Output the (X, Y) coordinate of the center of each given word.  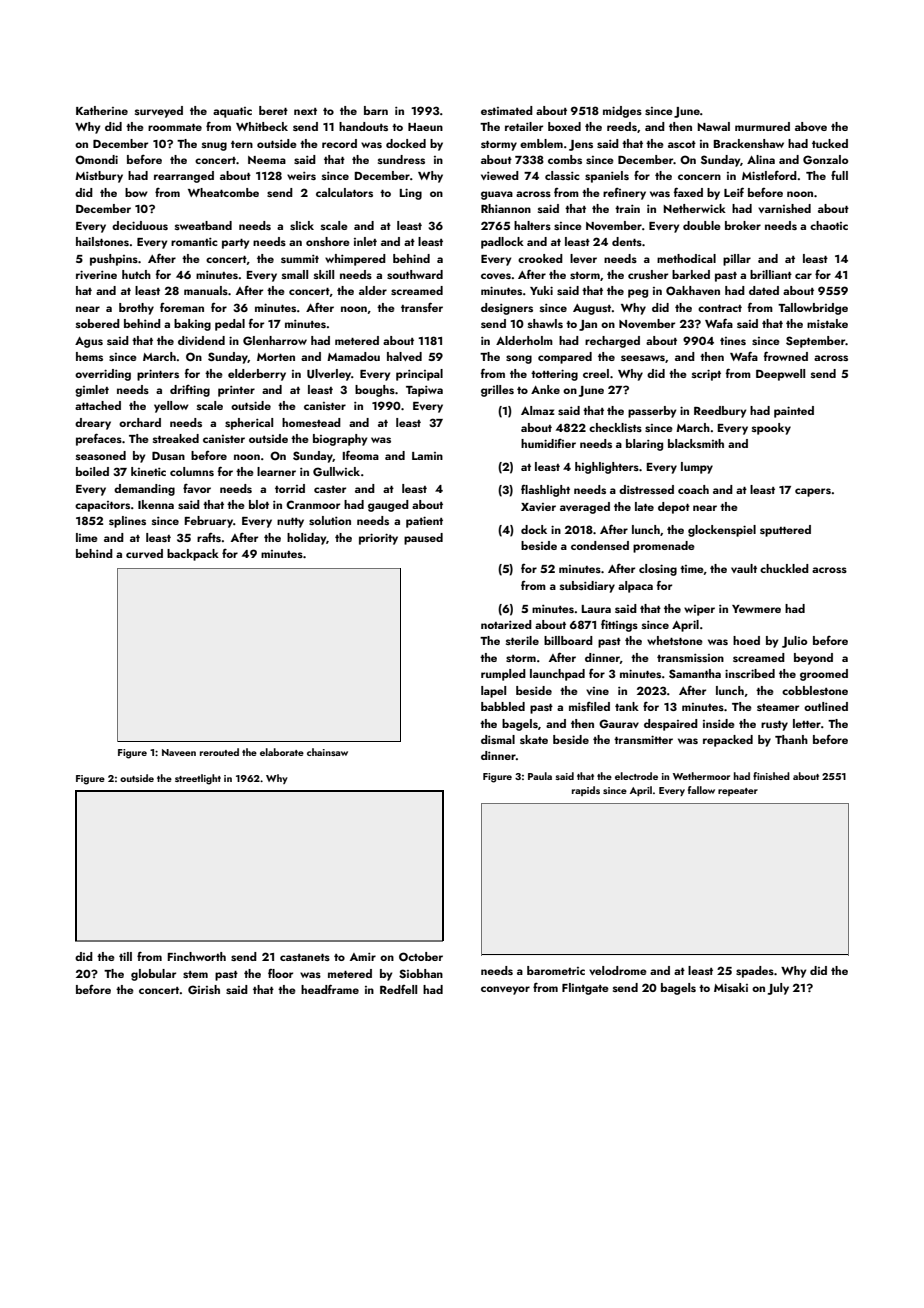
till (125, 956)
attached (98, 405)
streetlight (198, 779)
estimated (507, 110)
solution (330, 520)
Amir (363, 957)
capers (813, 492)
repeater (738, 792)
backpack (193, 555)
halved (404, 356)
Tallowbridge (813, 309)
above (811, 126)
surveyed (159, 112)
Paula (540, 776)
